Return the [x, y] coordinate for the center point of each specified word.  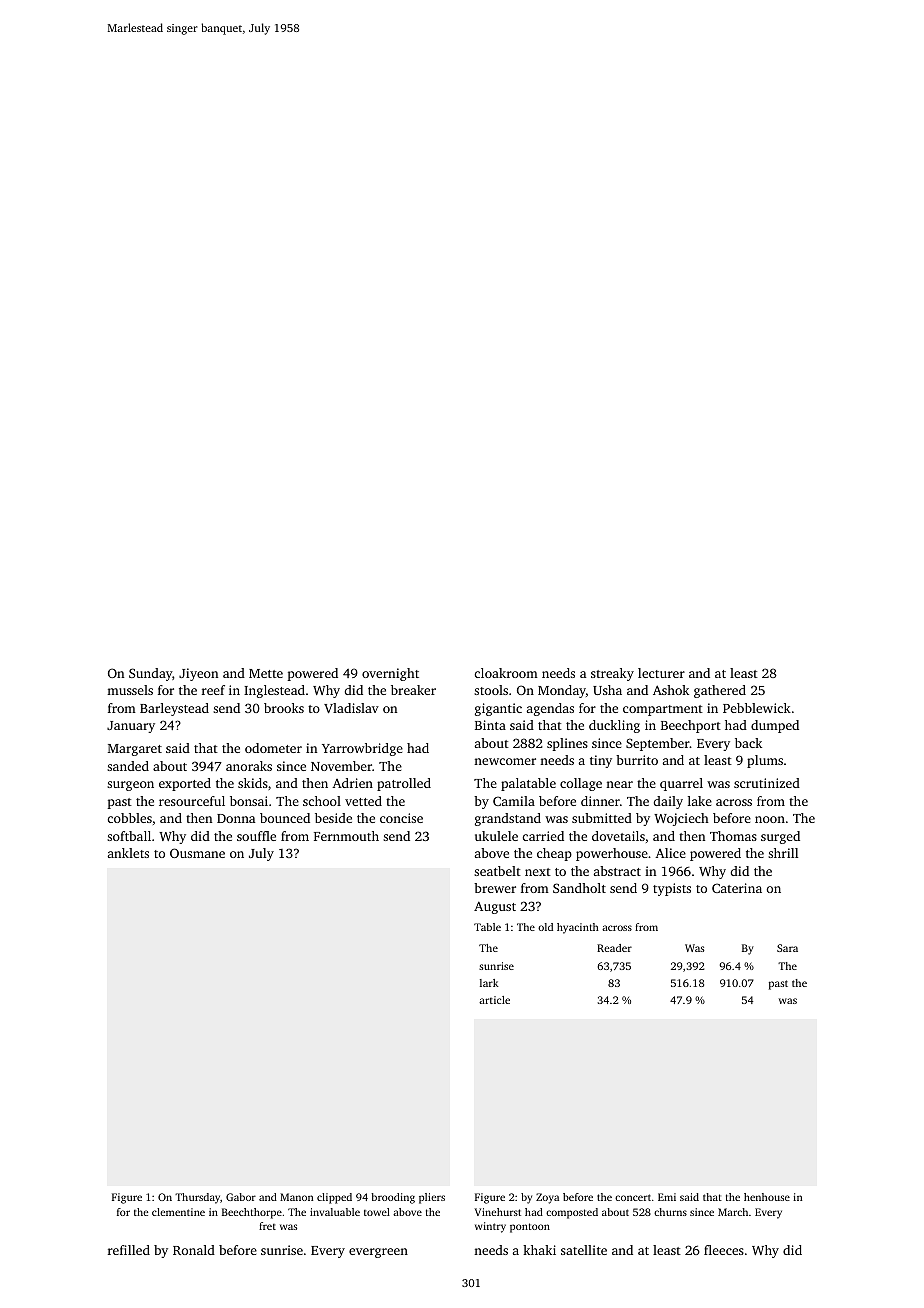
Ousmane [197, 853]
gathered [720, 691]
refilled [129, 1250]
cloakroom [506, 673]
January [131, 727]
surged [780, 837]
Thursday [197, 1198]
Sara [787, 948]
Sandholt [579, 888]
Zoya [547, 1198]
